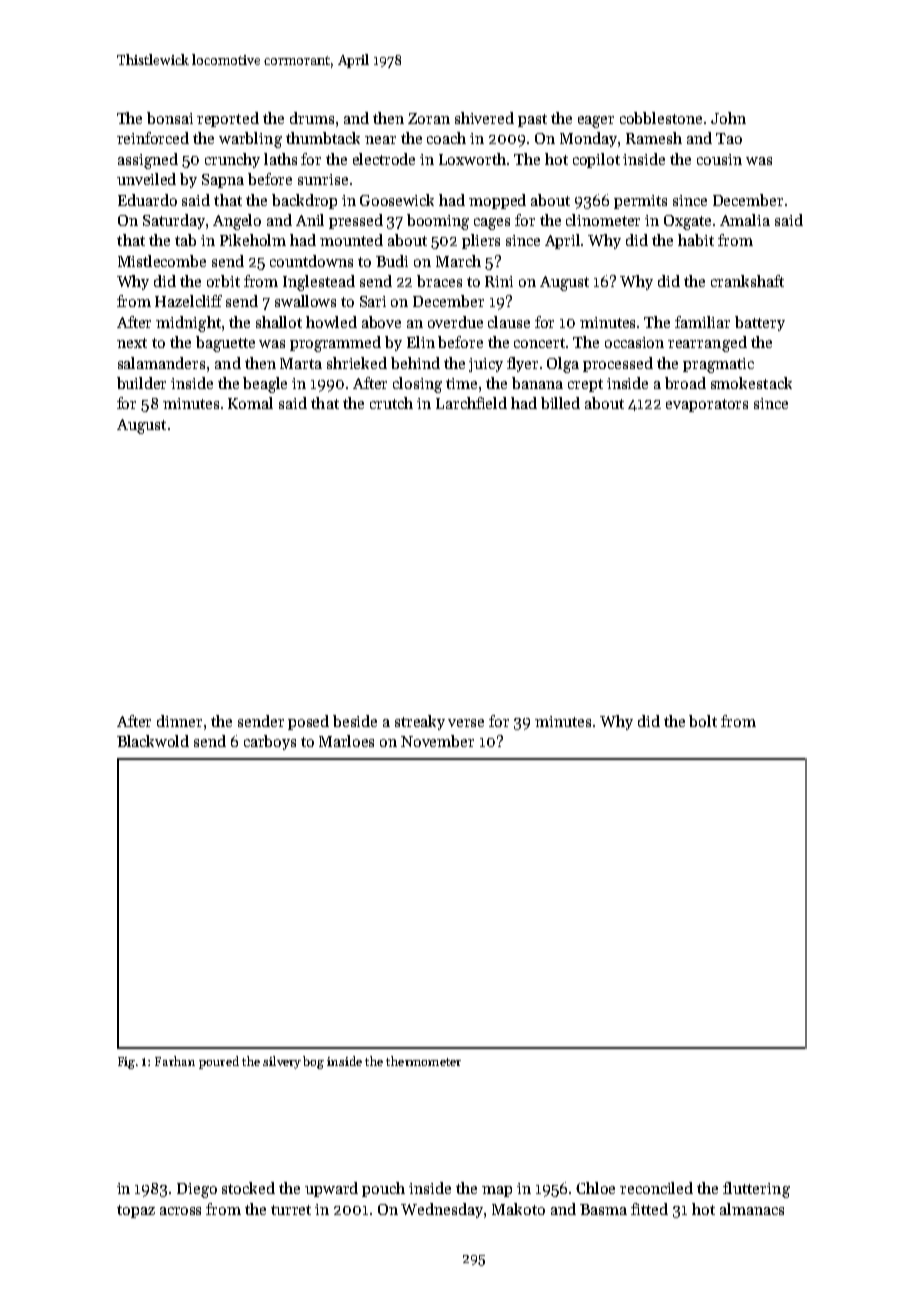  Describe the element at coordinates (423, 1061) in the screenshot. I see `thermometer` at that location.
